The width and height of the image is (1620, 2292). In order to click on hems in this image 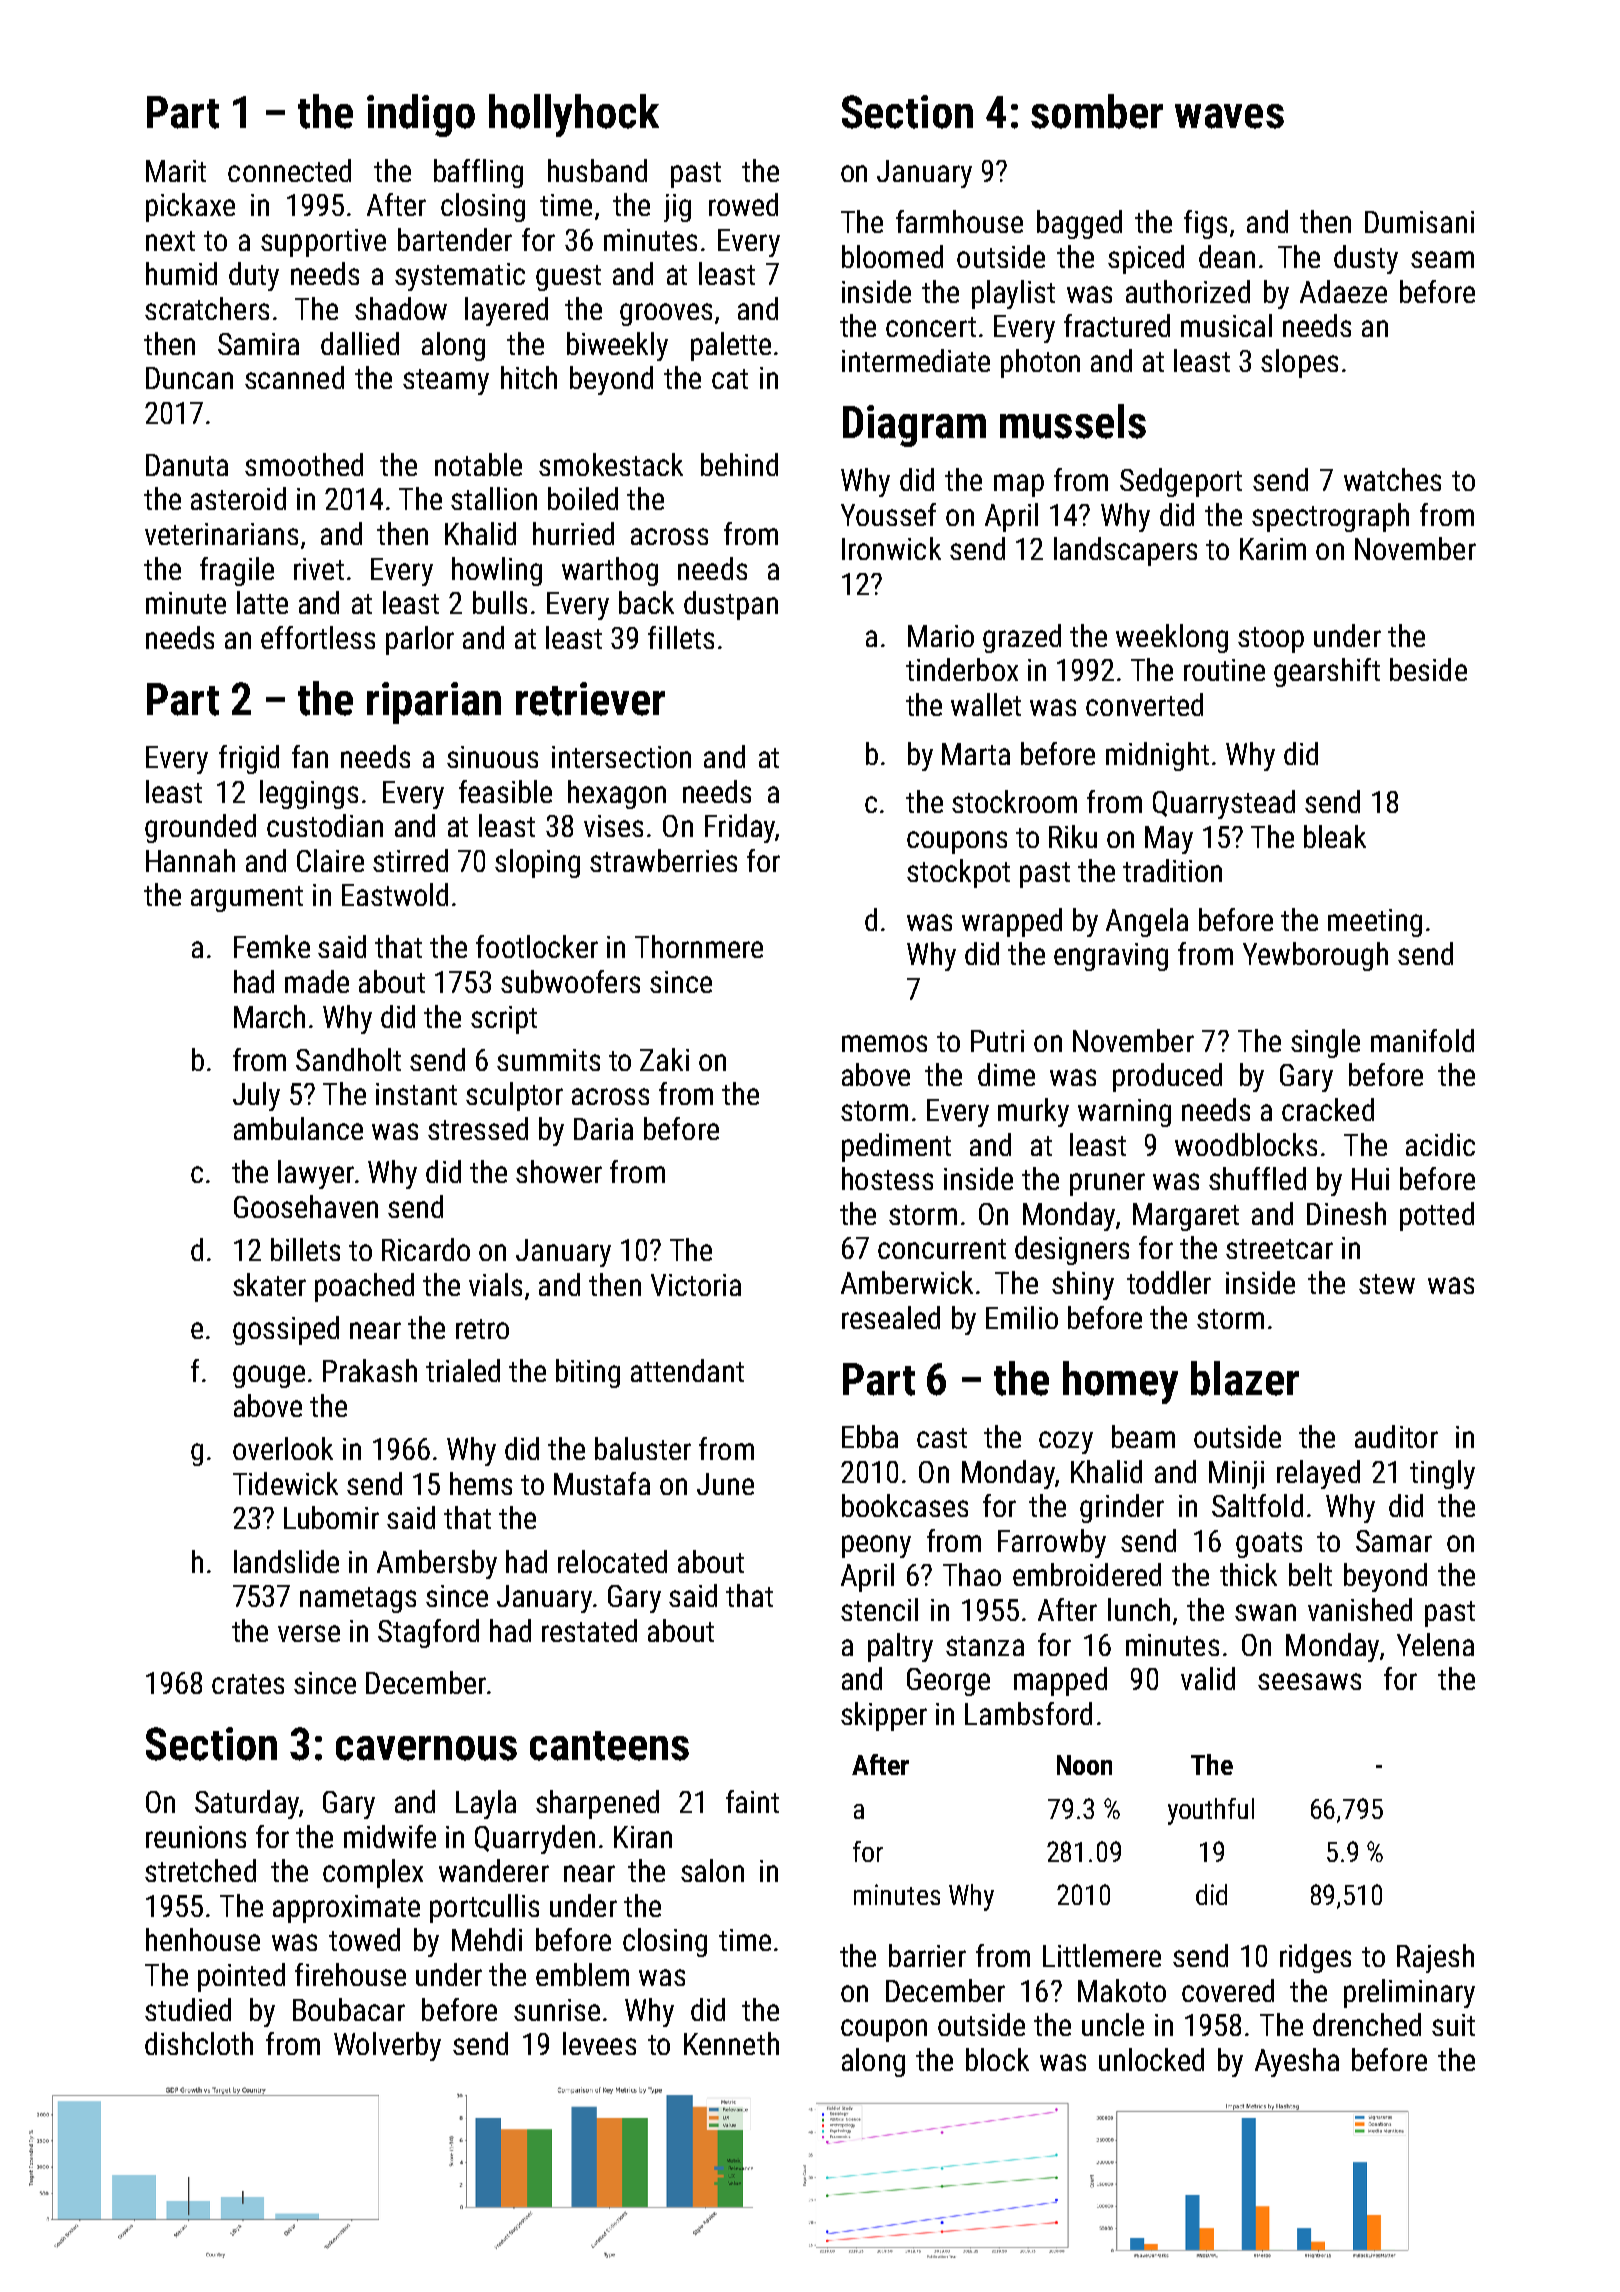, I will do `click(481, 1483)`.
